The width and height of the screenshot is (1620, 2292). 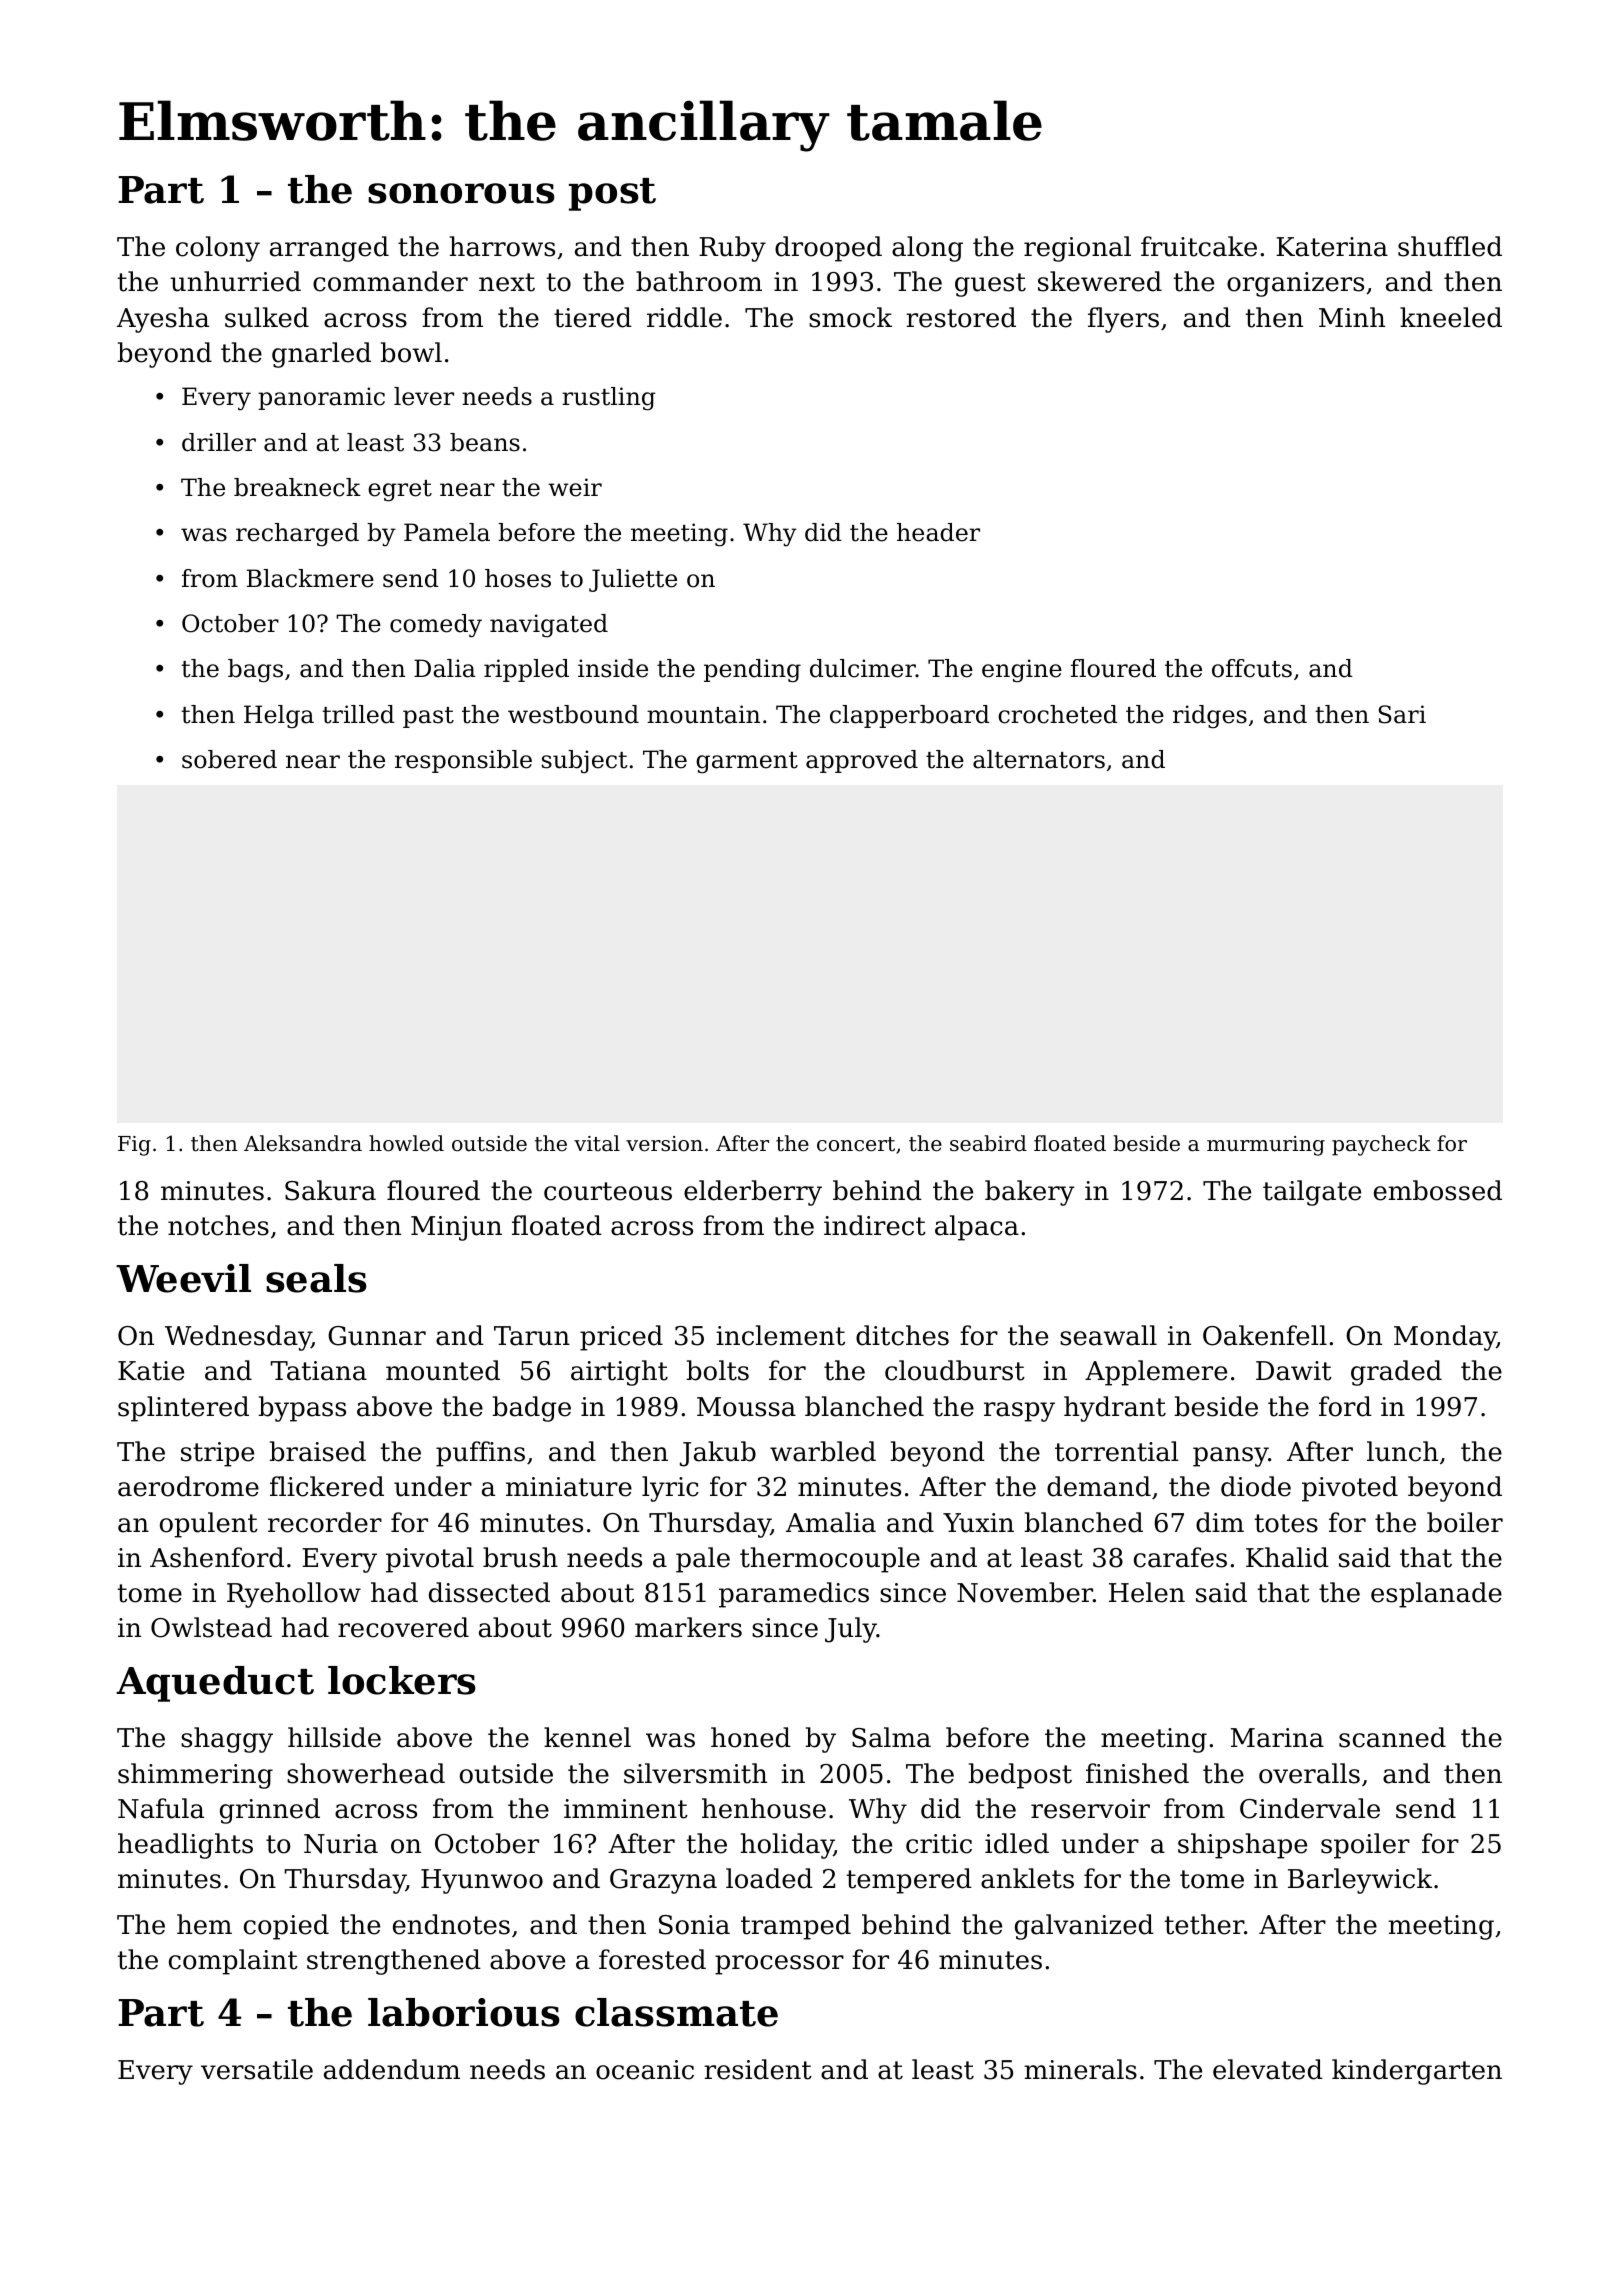 I want to click on scanned, so click(x=1392, y=1737).
